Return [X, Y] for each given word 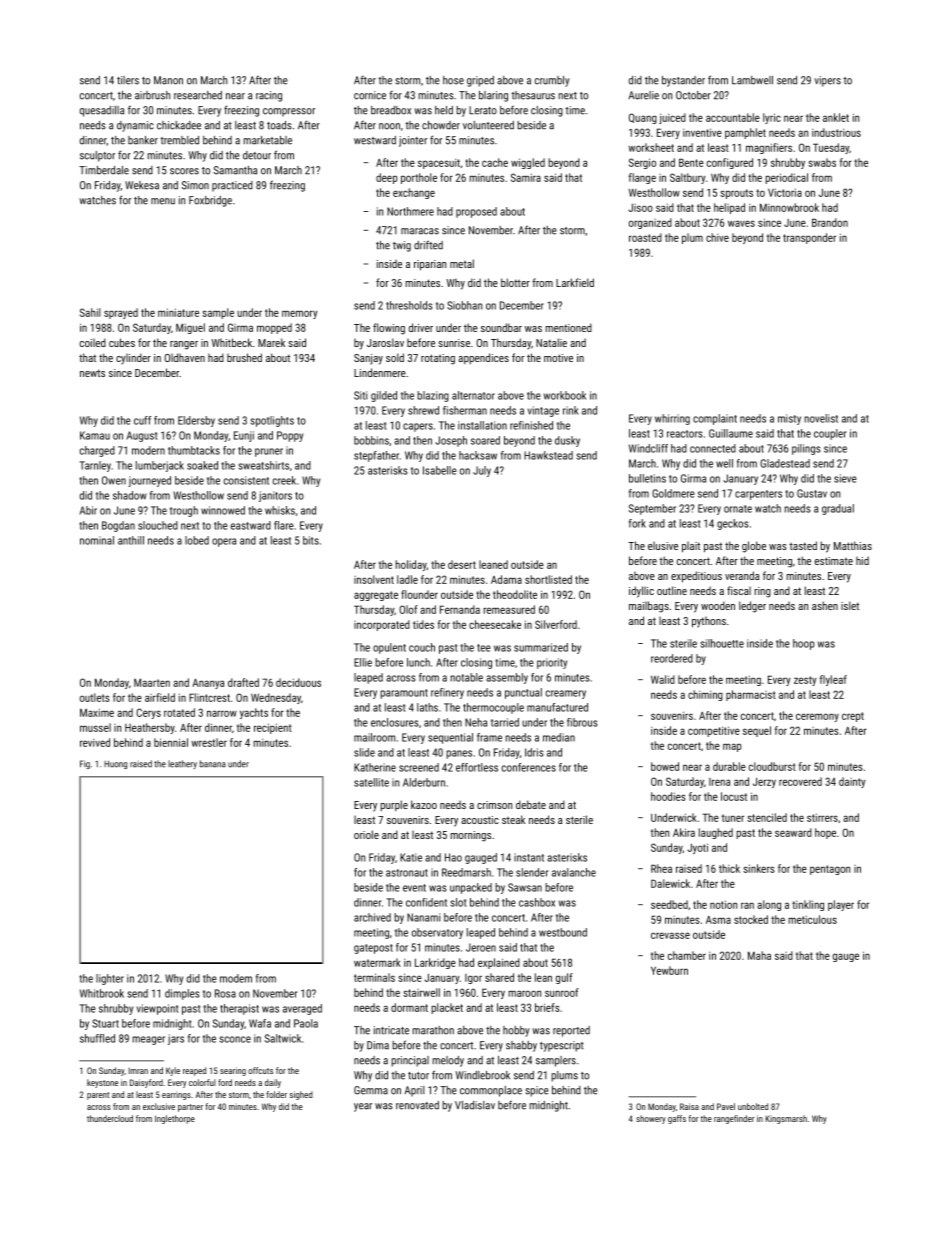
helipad [729, 208]
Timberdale [104, 170]
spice [537, 1091]
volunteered [488, 125]
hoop [804, 644]
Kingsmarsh [786, 1119]
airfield [160, 697]
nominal [97, 540]
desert [462, 564]
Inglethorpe [175, 1119]
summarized [541, 647]
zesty [805, 681]
